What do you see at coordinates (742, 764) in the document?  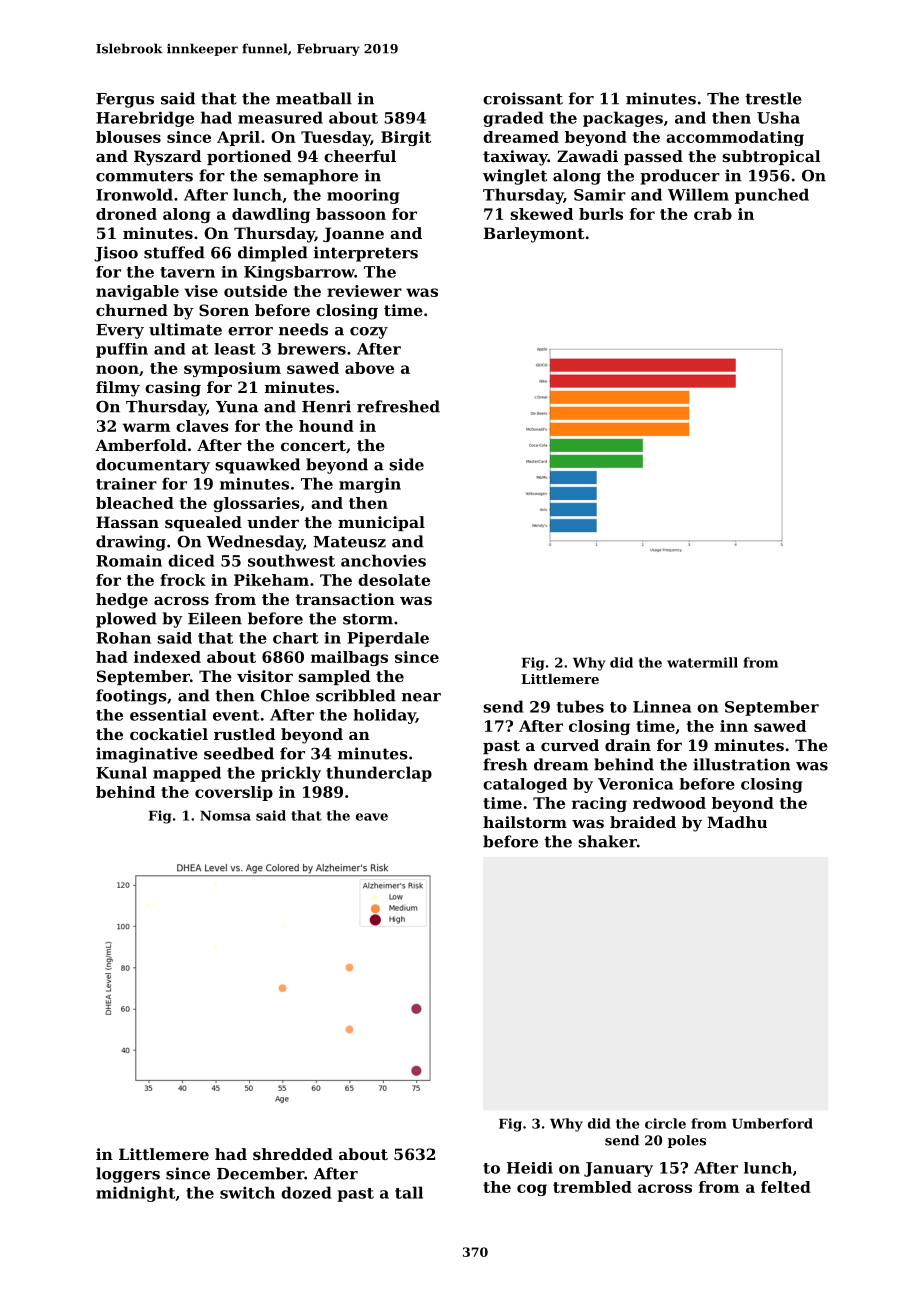 I see `illustration` at bounding box center [742, 764].
